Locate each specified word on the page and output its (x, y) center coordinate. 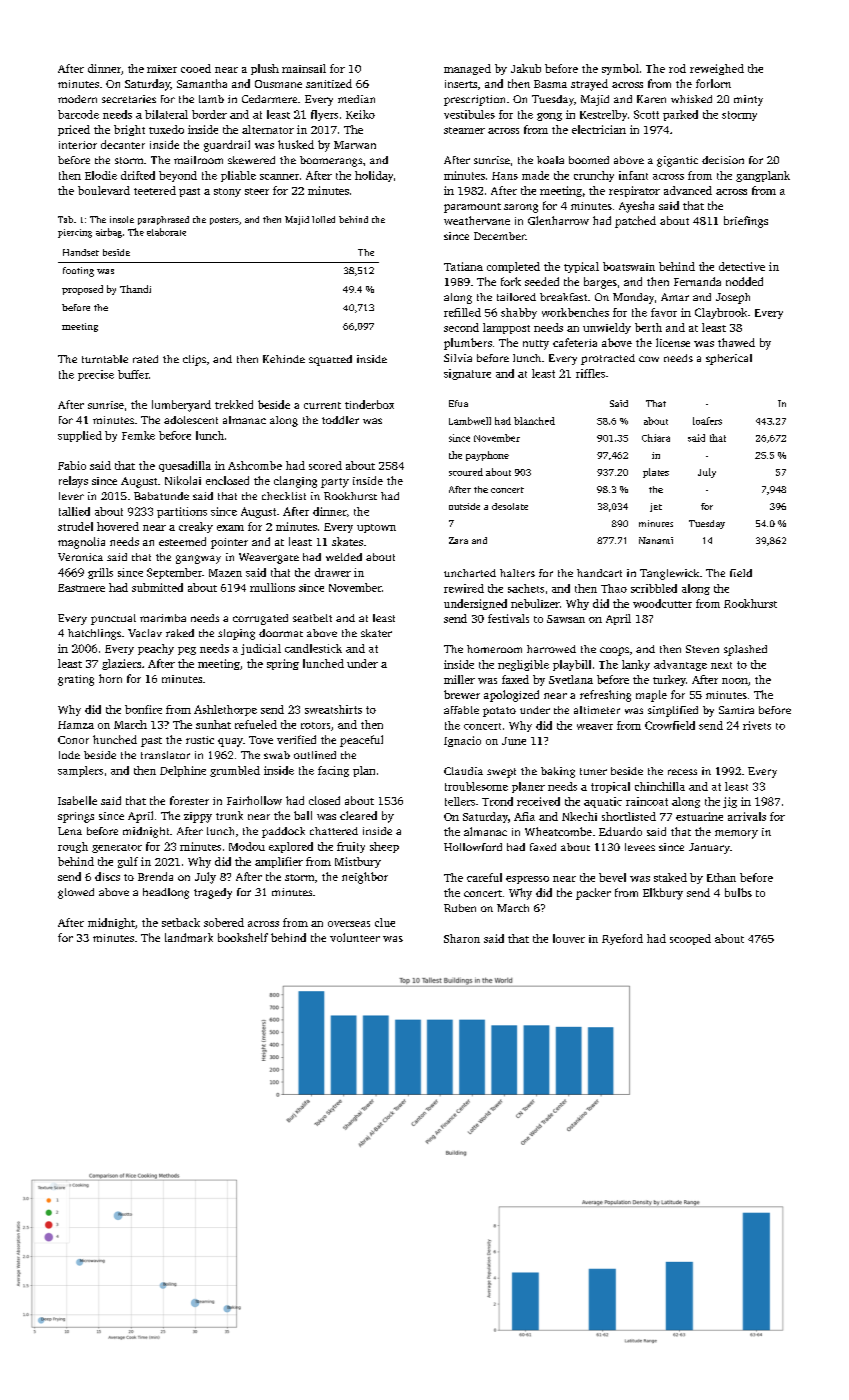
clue (385, 922)
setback (181, 922)
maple (651, 696)
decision (723, 160)
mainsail (304, 68)
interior (78, 145)
